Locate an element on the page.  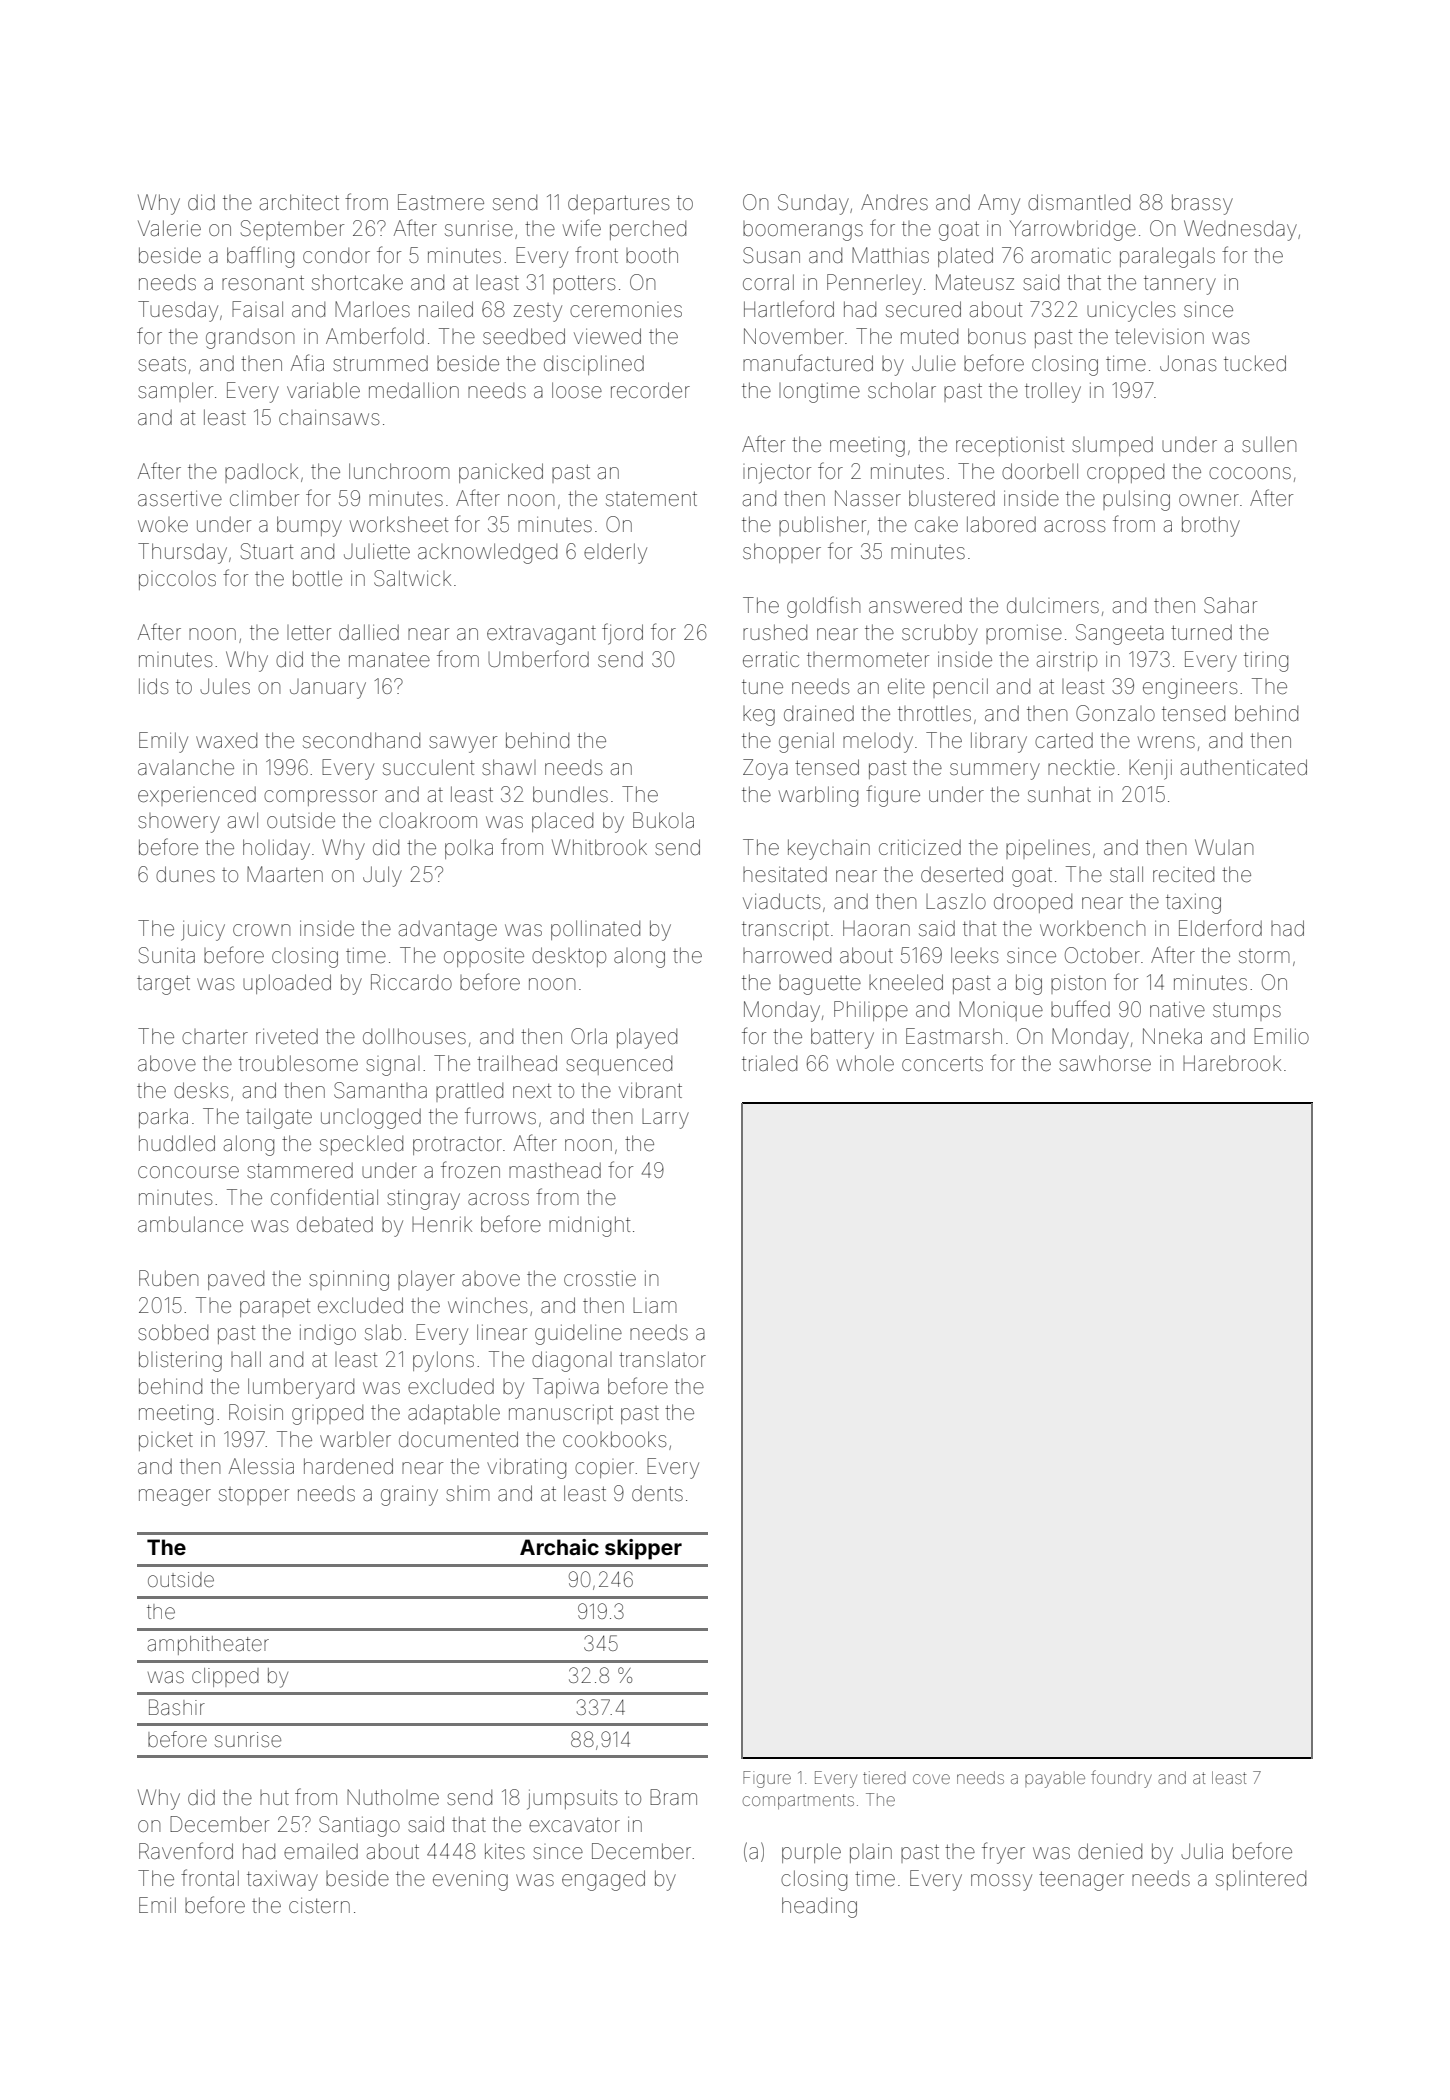
trialed is located at coordinates (769, 1063).
